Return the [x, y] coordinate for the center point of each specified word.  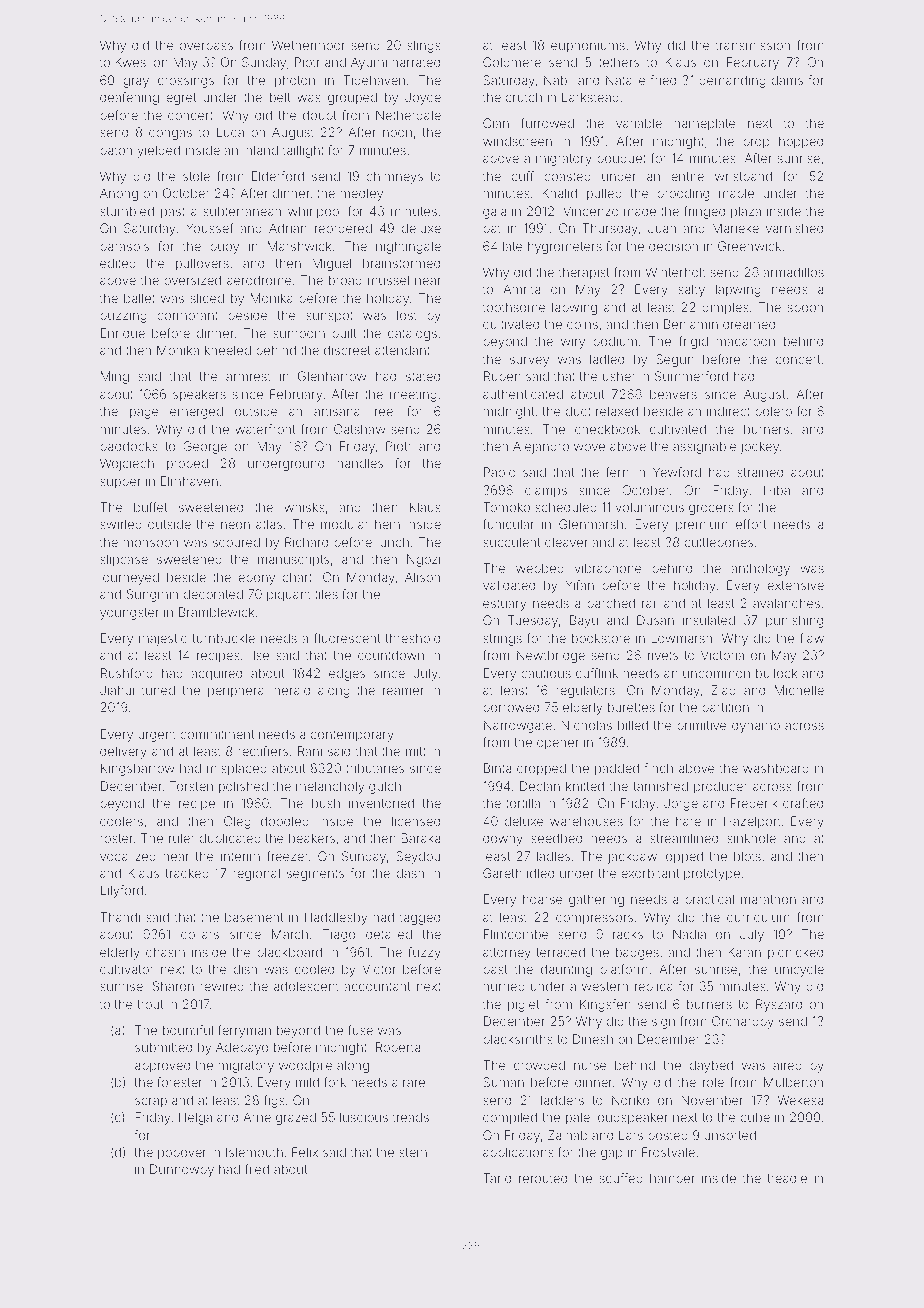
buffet [151, 507]
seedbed [556, 838]
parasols [124, 247]
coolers [121, 821]
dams [787, 80]
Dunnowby [182, 1170]
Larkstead [590, 97]
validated [509, 585]
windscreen [517, 141]
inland [260, 150]
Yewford [677, 472]
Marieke [735, 228]
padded [617, 769]
